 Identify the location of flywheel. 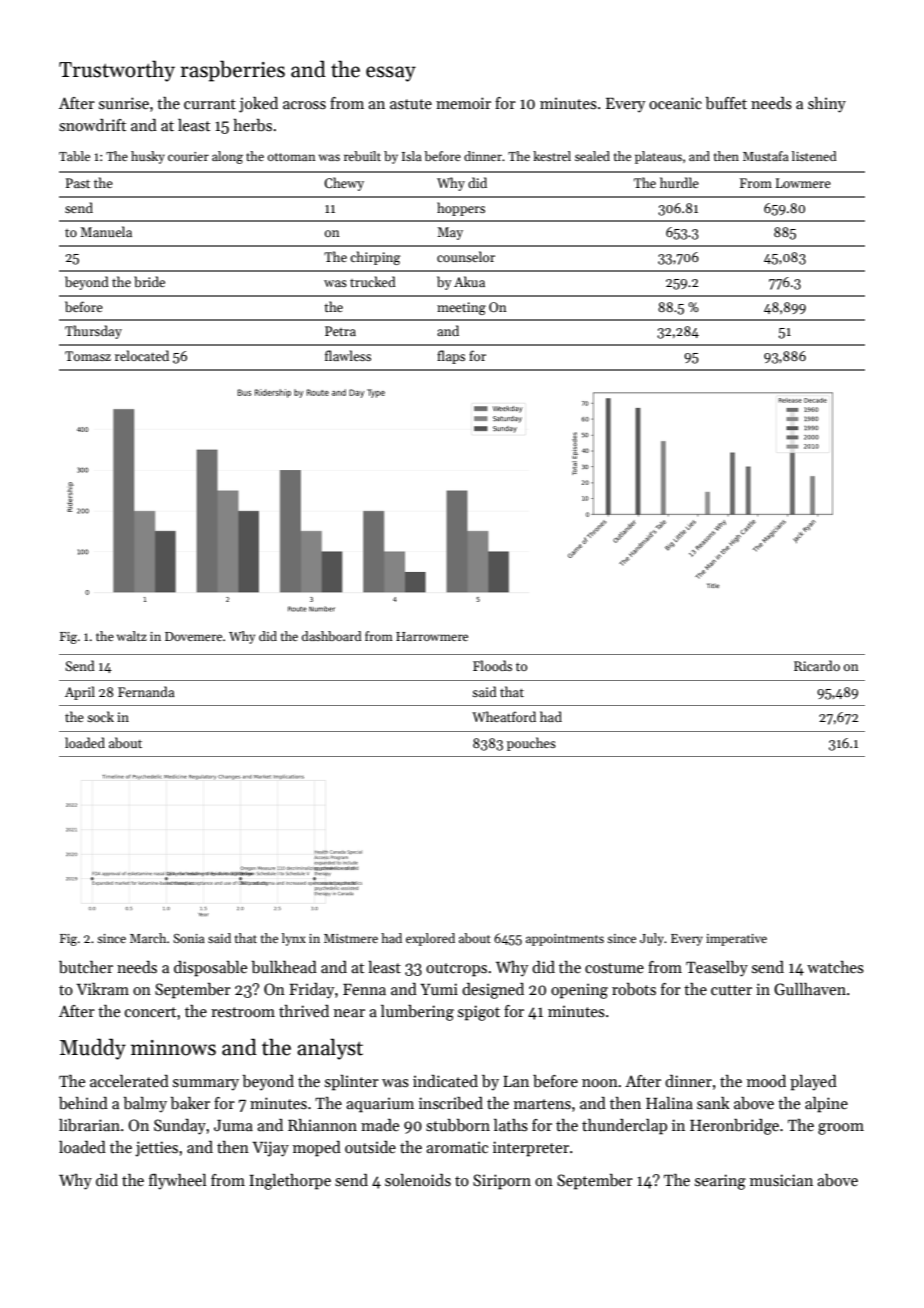
(178, 1182).
